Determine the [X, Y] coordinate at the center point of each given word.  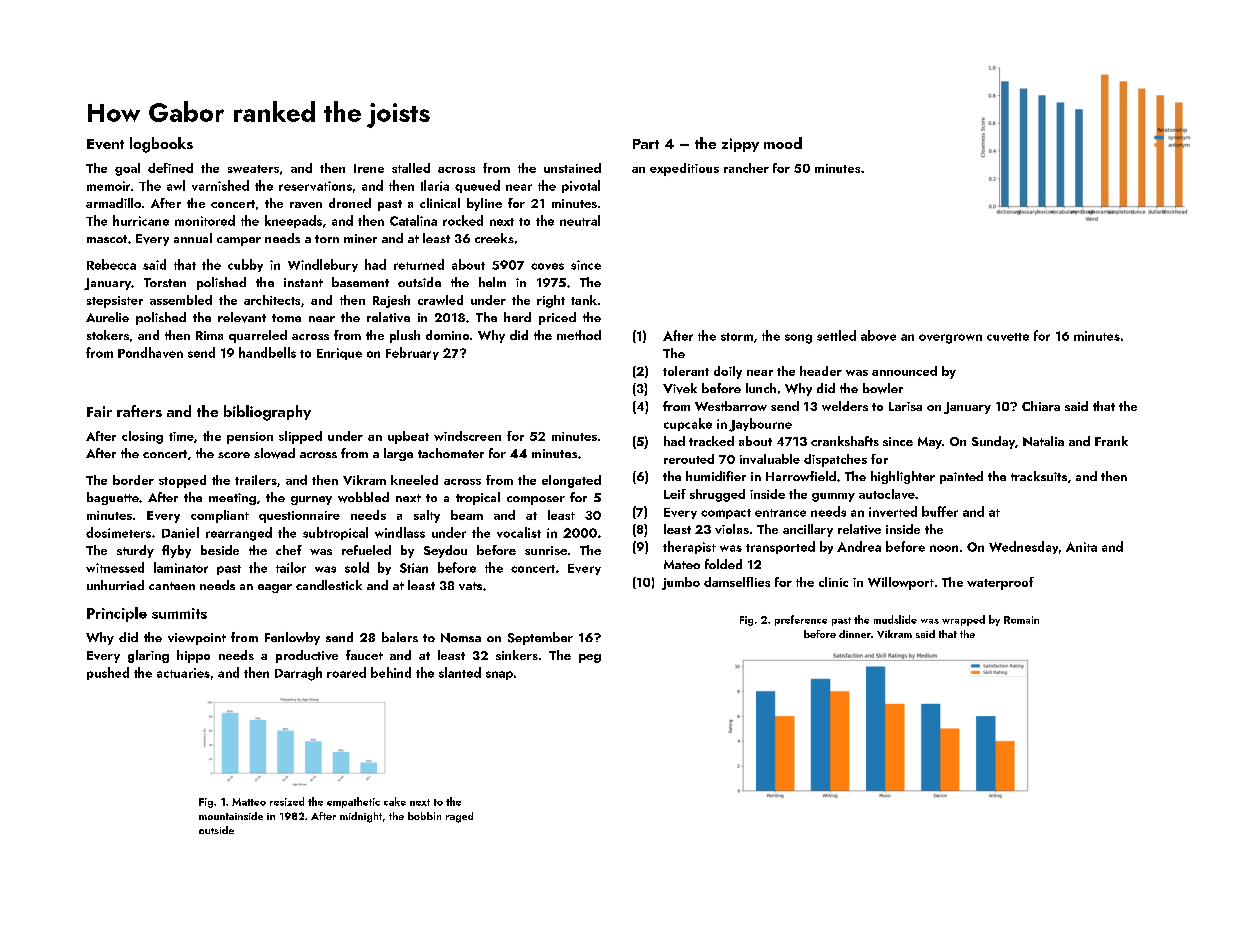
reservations [315, 186]
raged [459, 817]
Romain [1021, 620]
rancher [746, 168]
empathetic [353, 802]
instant [303, 282]
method [579, 335]
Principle [117, 614]
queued [477, 186]
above [878, 335]
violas [732, 529]
